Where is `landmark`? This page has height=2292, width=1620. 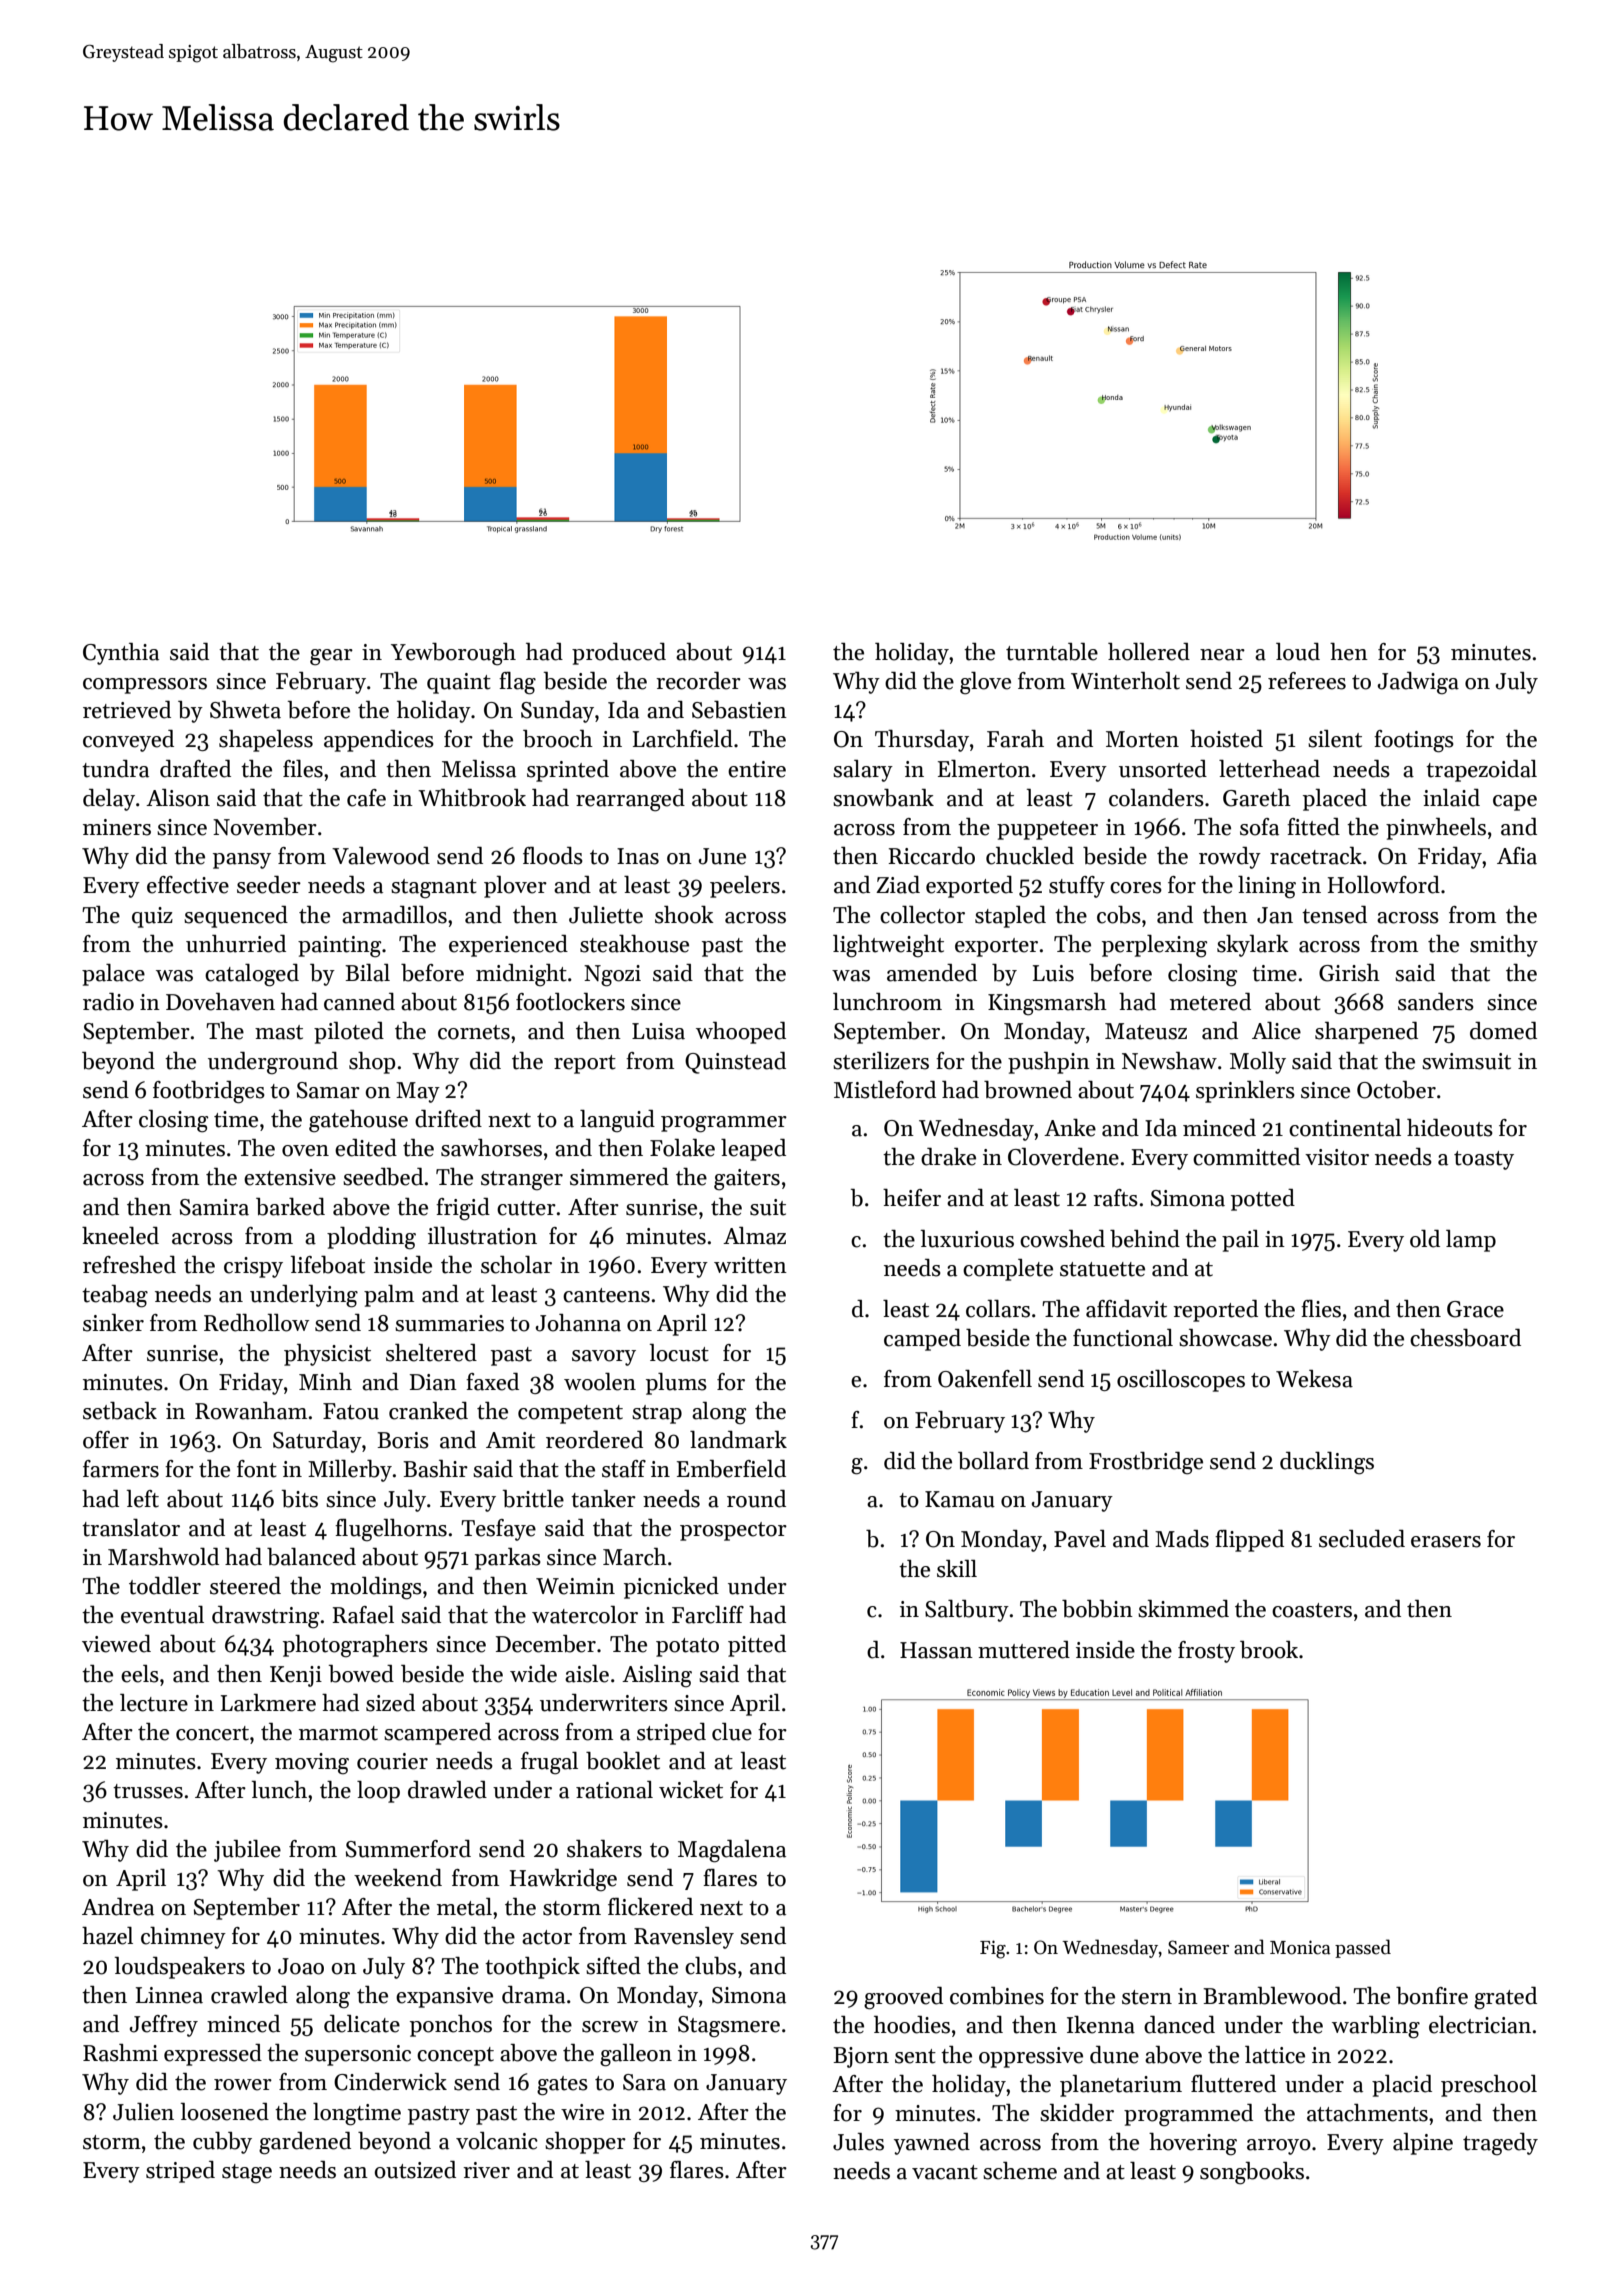
landmark is located at coordinates (738, 1440).
